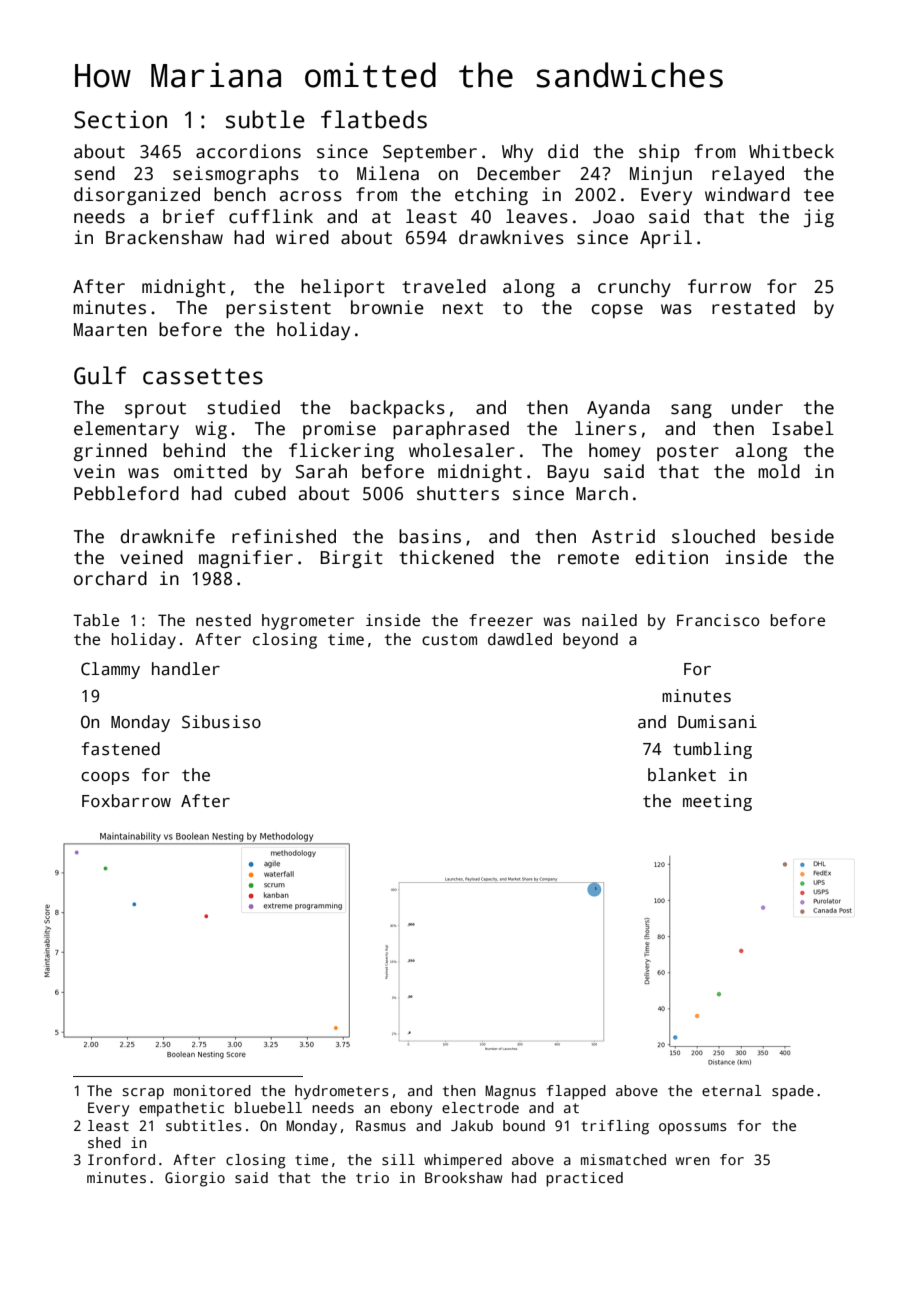 This screenshot has height=1316, width=908. Describe the element at coordinates (501, 620) in the screenshot. I see `freezer` at that location.
